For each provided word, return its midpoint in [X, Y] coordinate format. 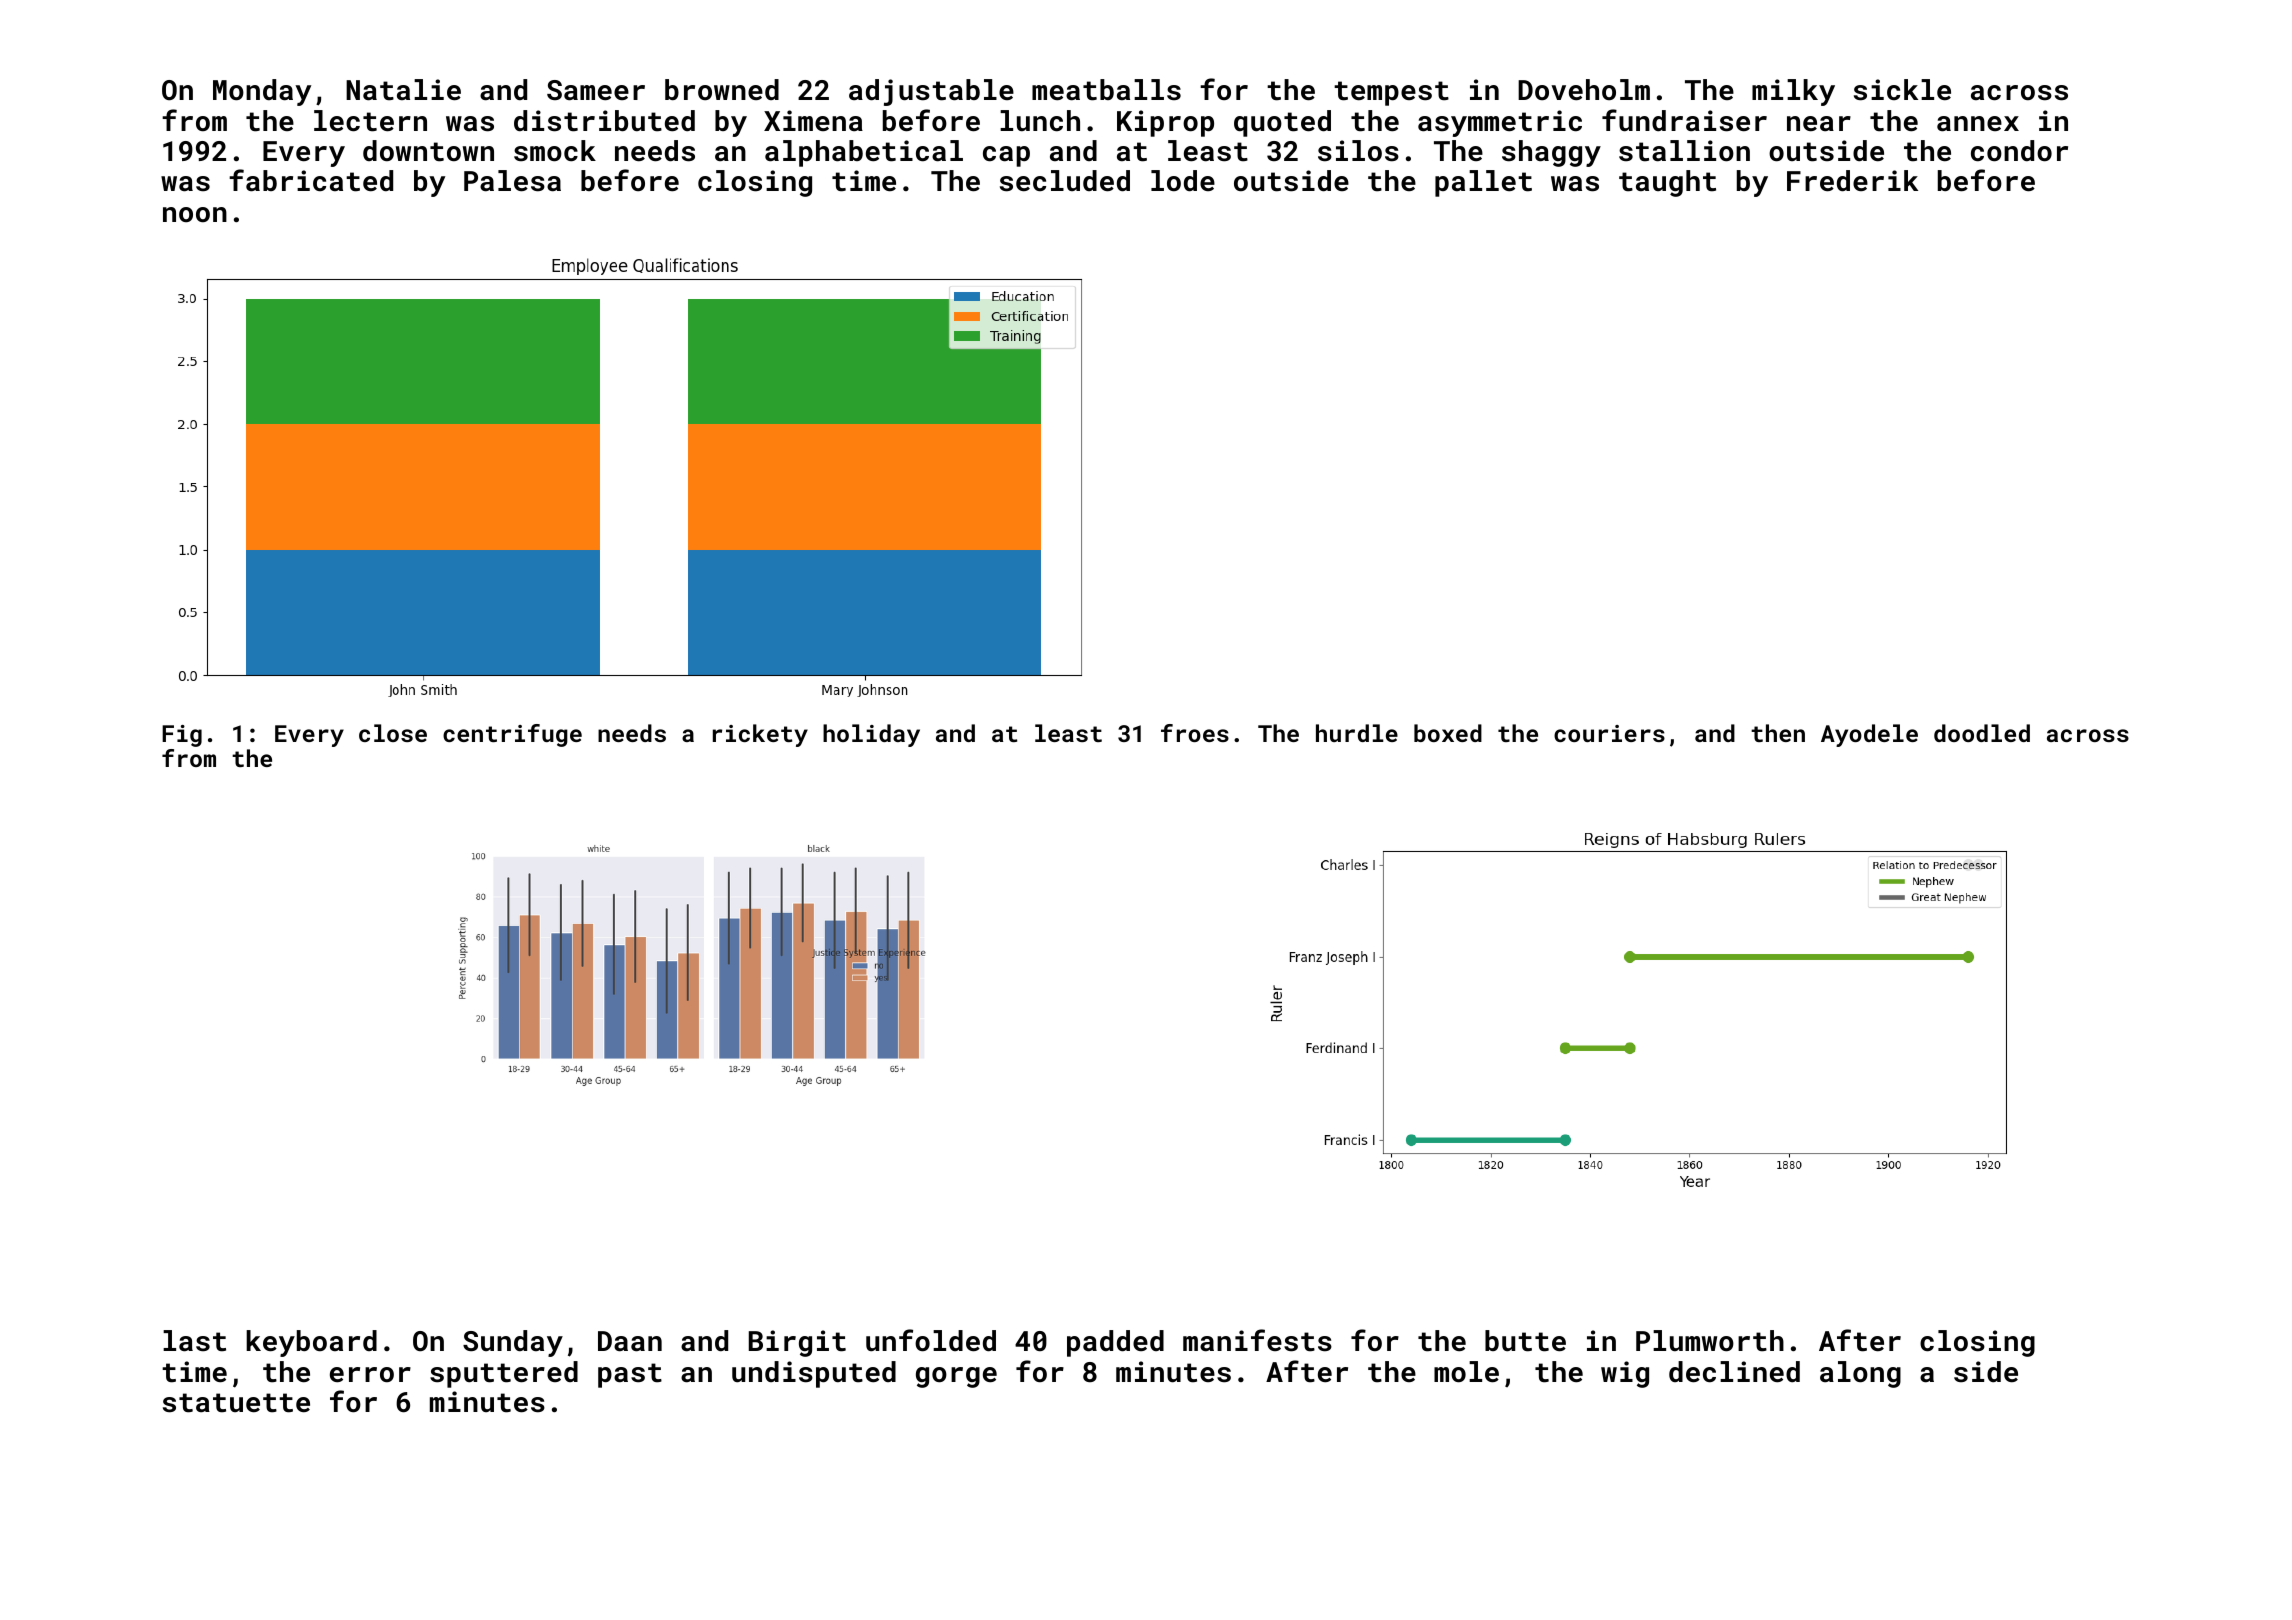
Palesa [512, 181]
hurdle [1357, 733]
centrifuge [512, 735]
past [630, 1375]
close [393, 733]
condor [2019, 151]
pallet [1483, 183]
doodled [1982, 733]
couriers [1609, 733]
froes [1195, 733]
